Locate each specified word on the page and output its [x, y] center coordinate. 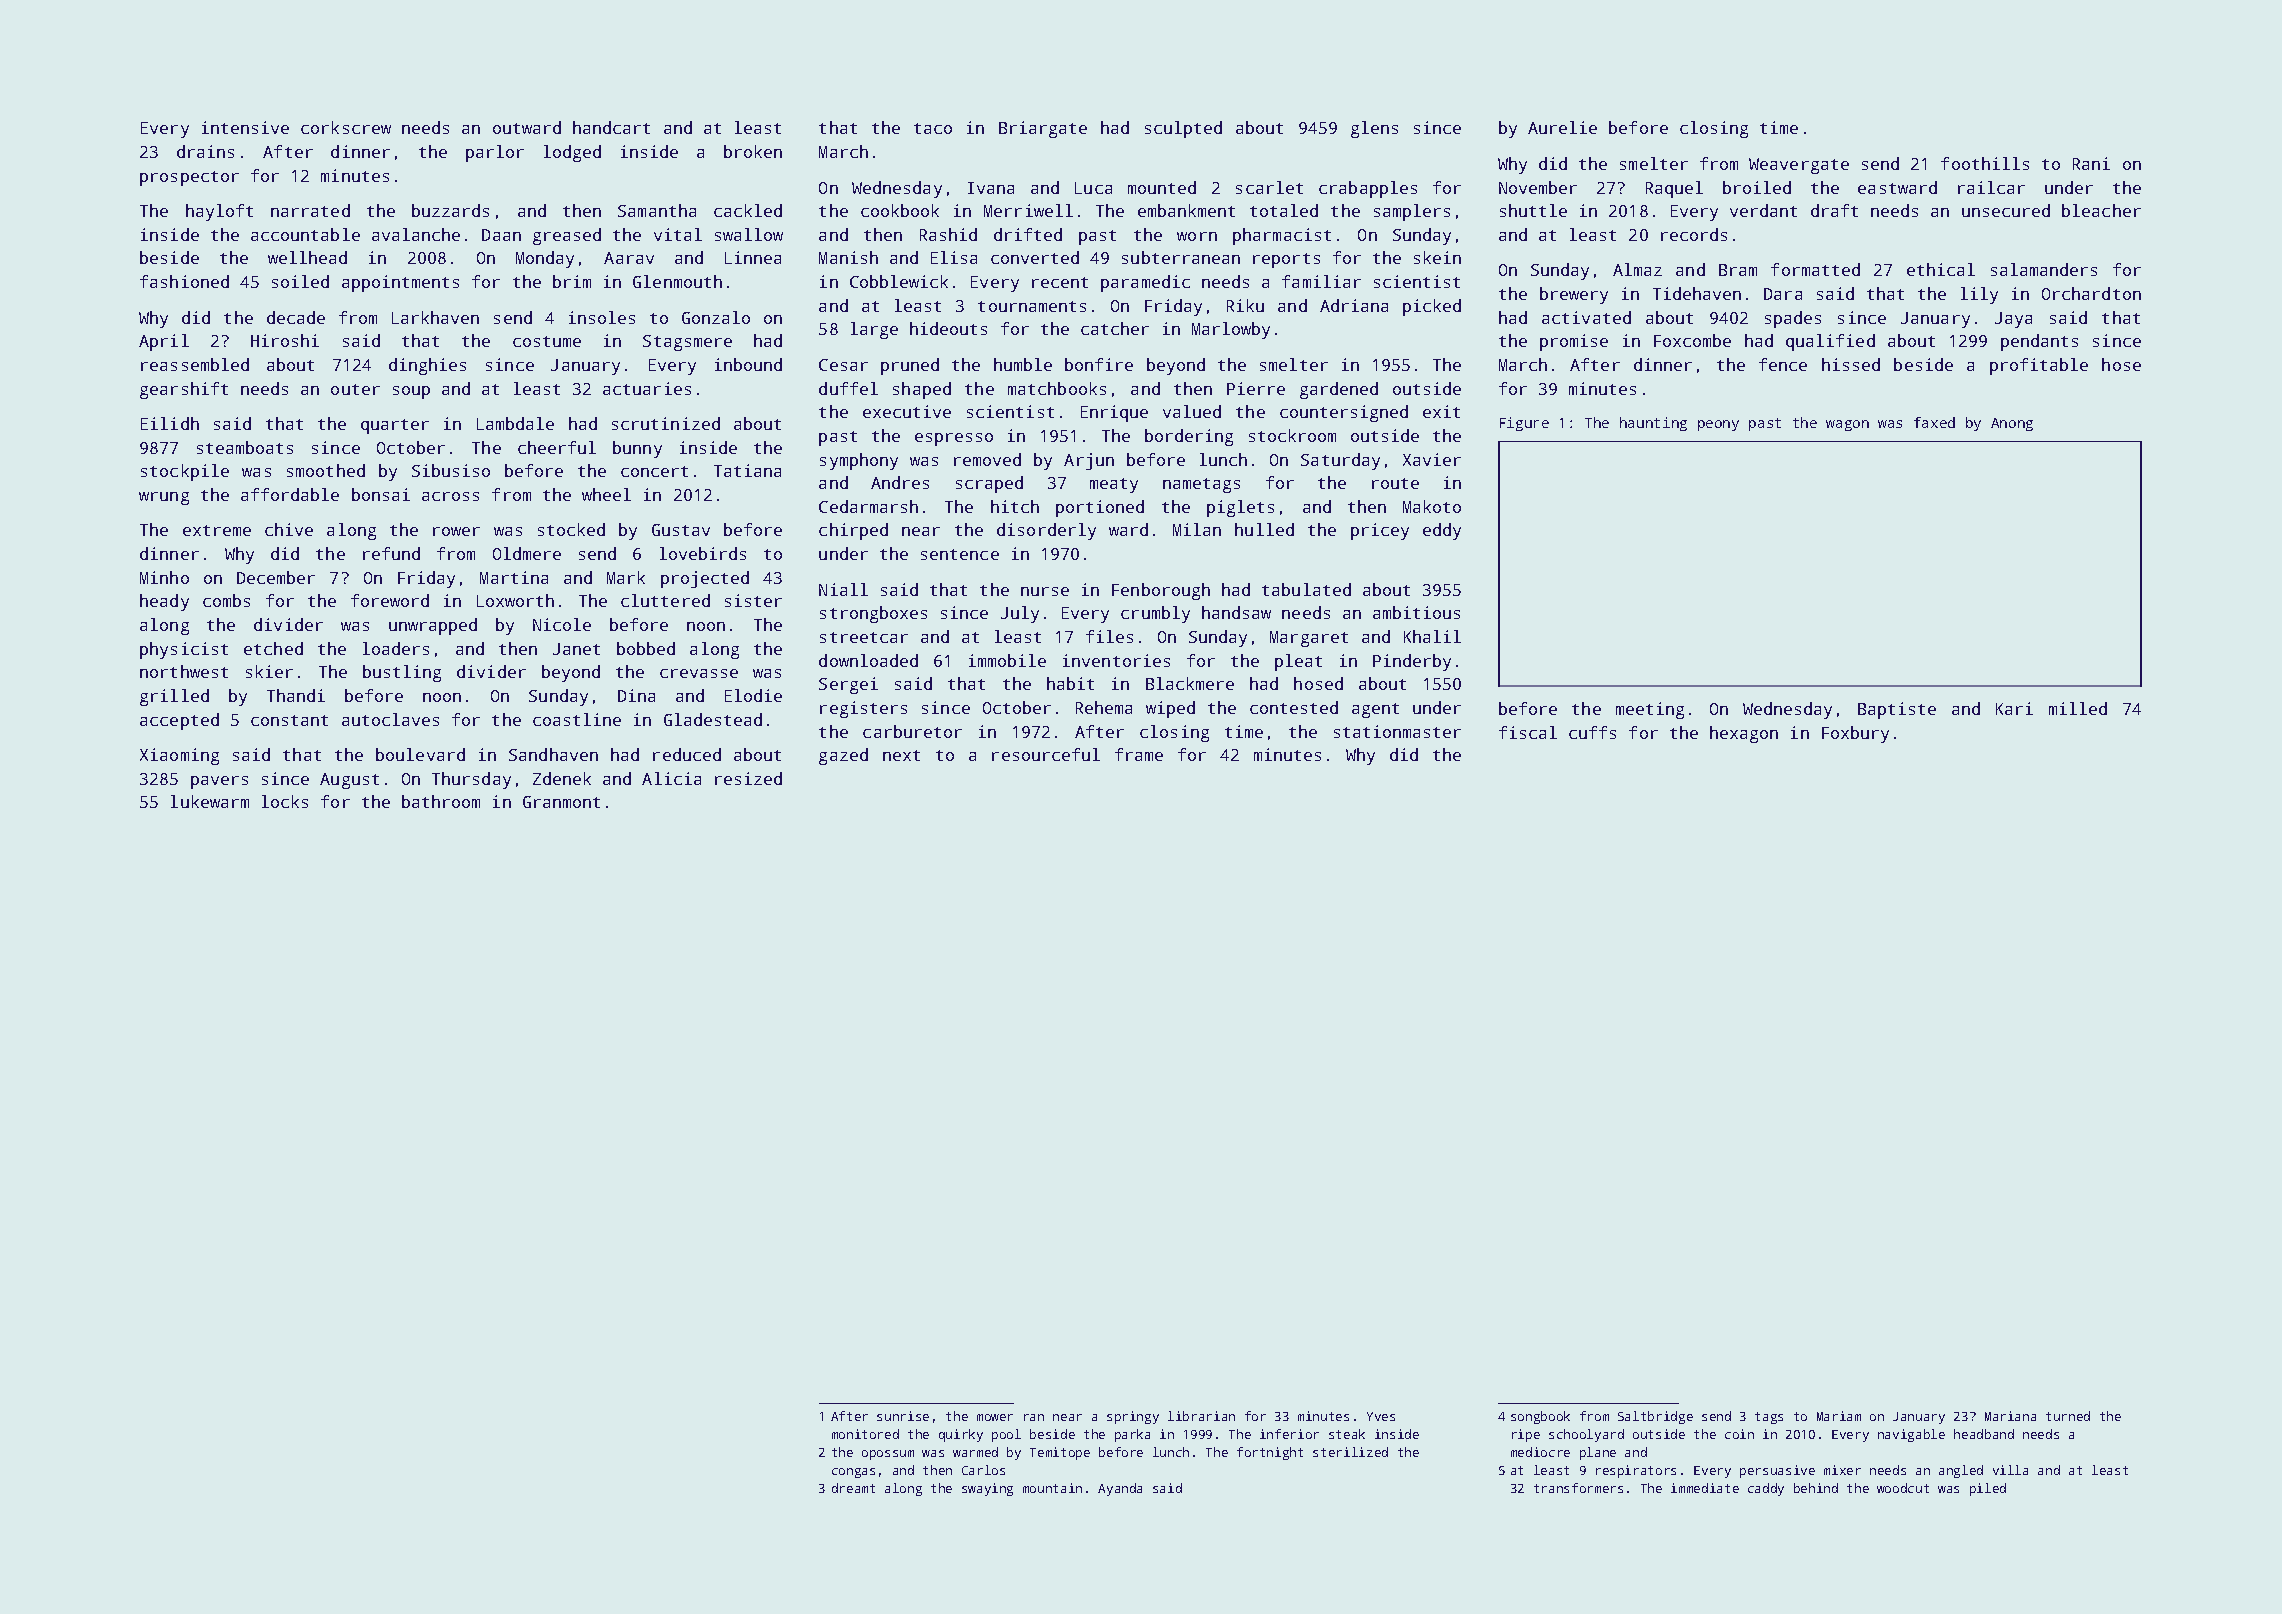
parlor [495, 153]
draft [1834, 210]
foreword [390, 600]
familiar [1321, 281]
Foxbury [1855, 734]
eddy [1442, 531]
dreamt [853, 1488]
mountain [1052, 1488]
